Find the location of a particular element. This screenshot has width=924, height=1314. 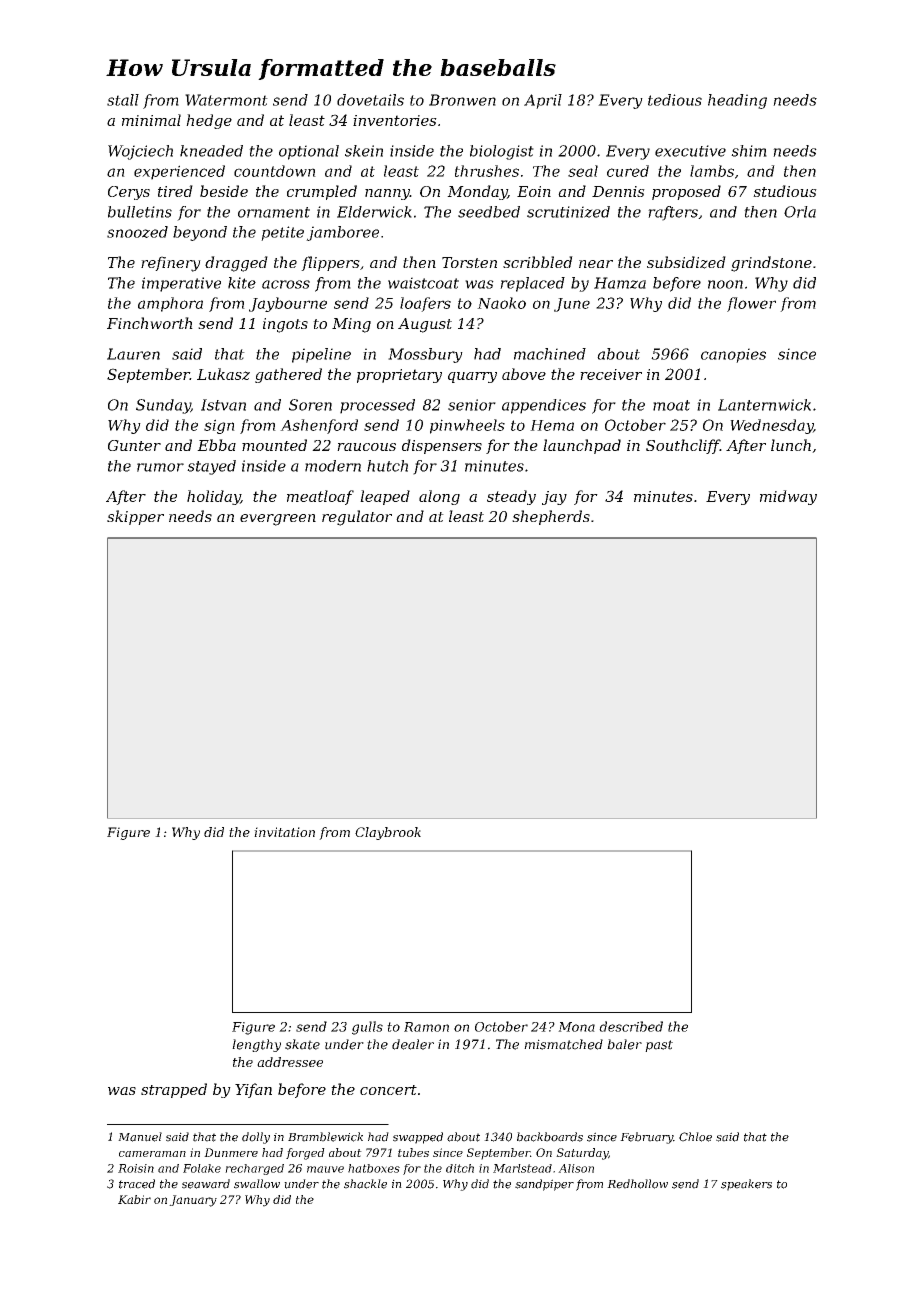

Claybrook is located at coordinates (388, 833).
